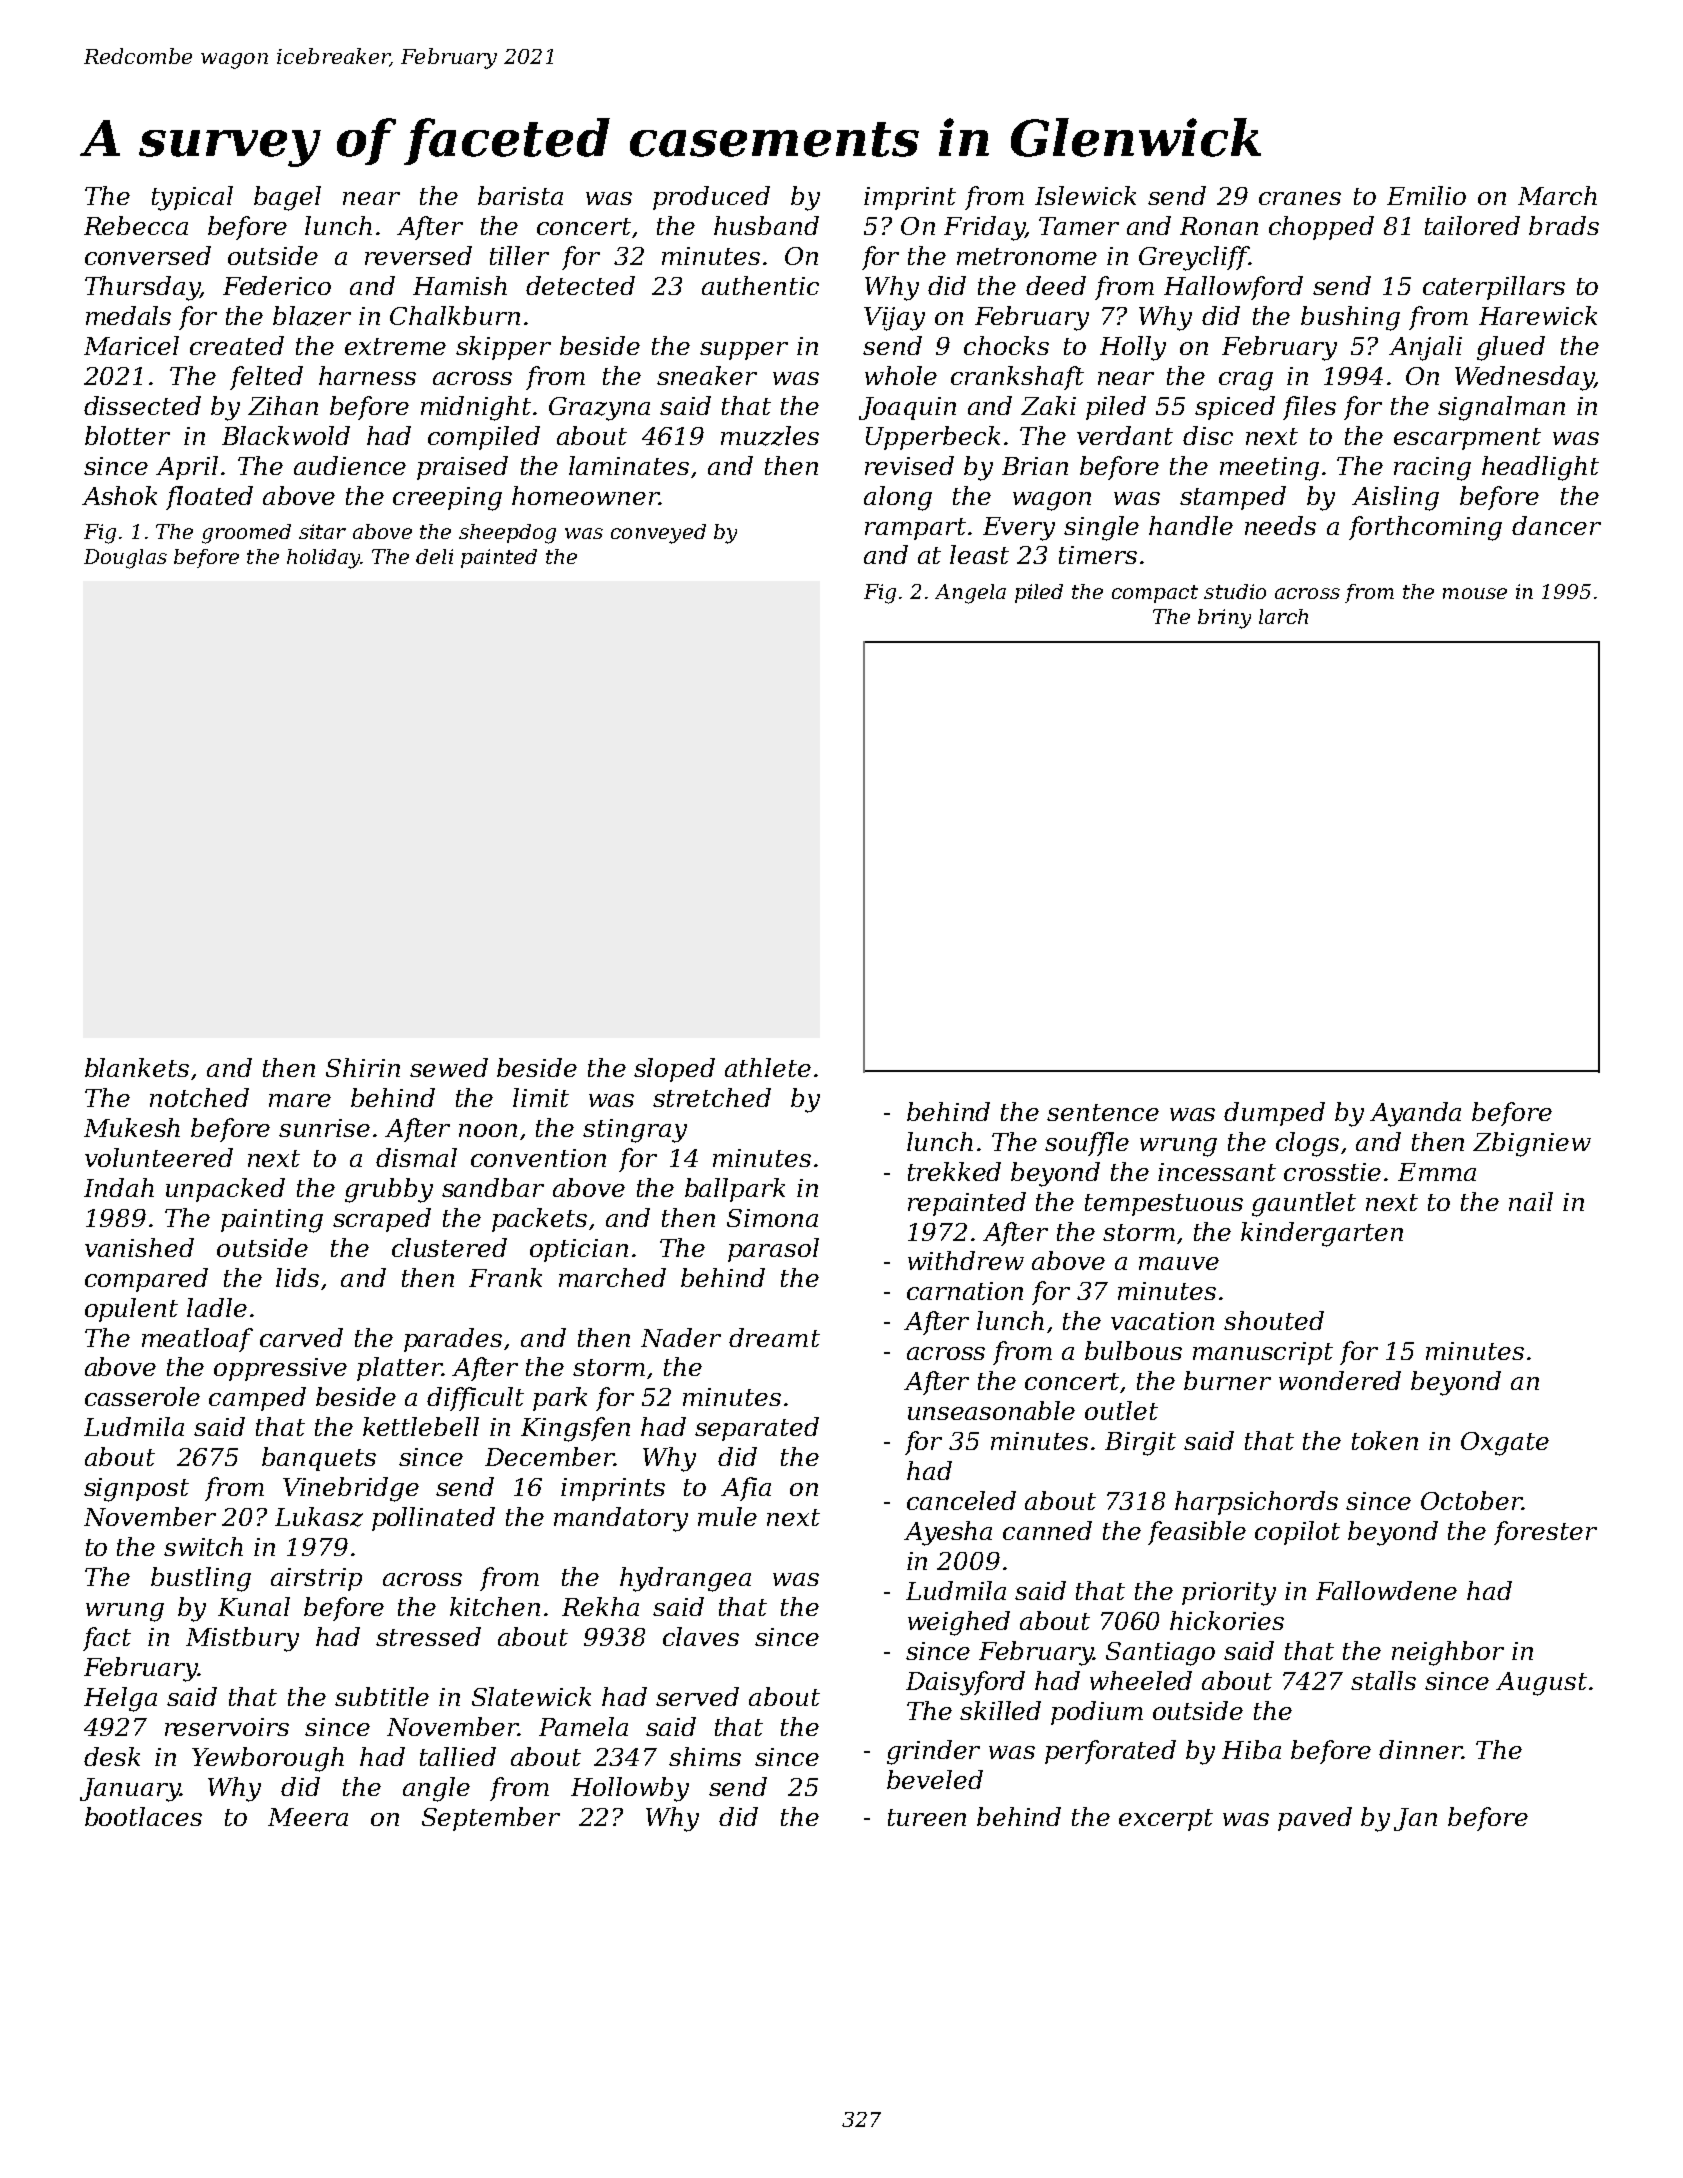 The height and width of the screenshot is (2178, 1683). Describe the element at coordinates (954, 1171) in the screenshot. I see `trekked` at that location.
